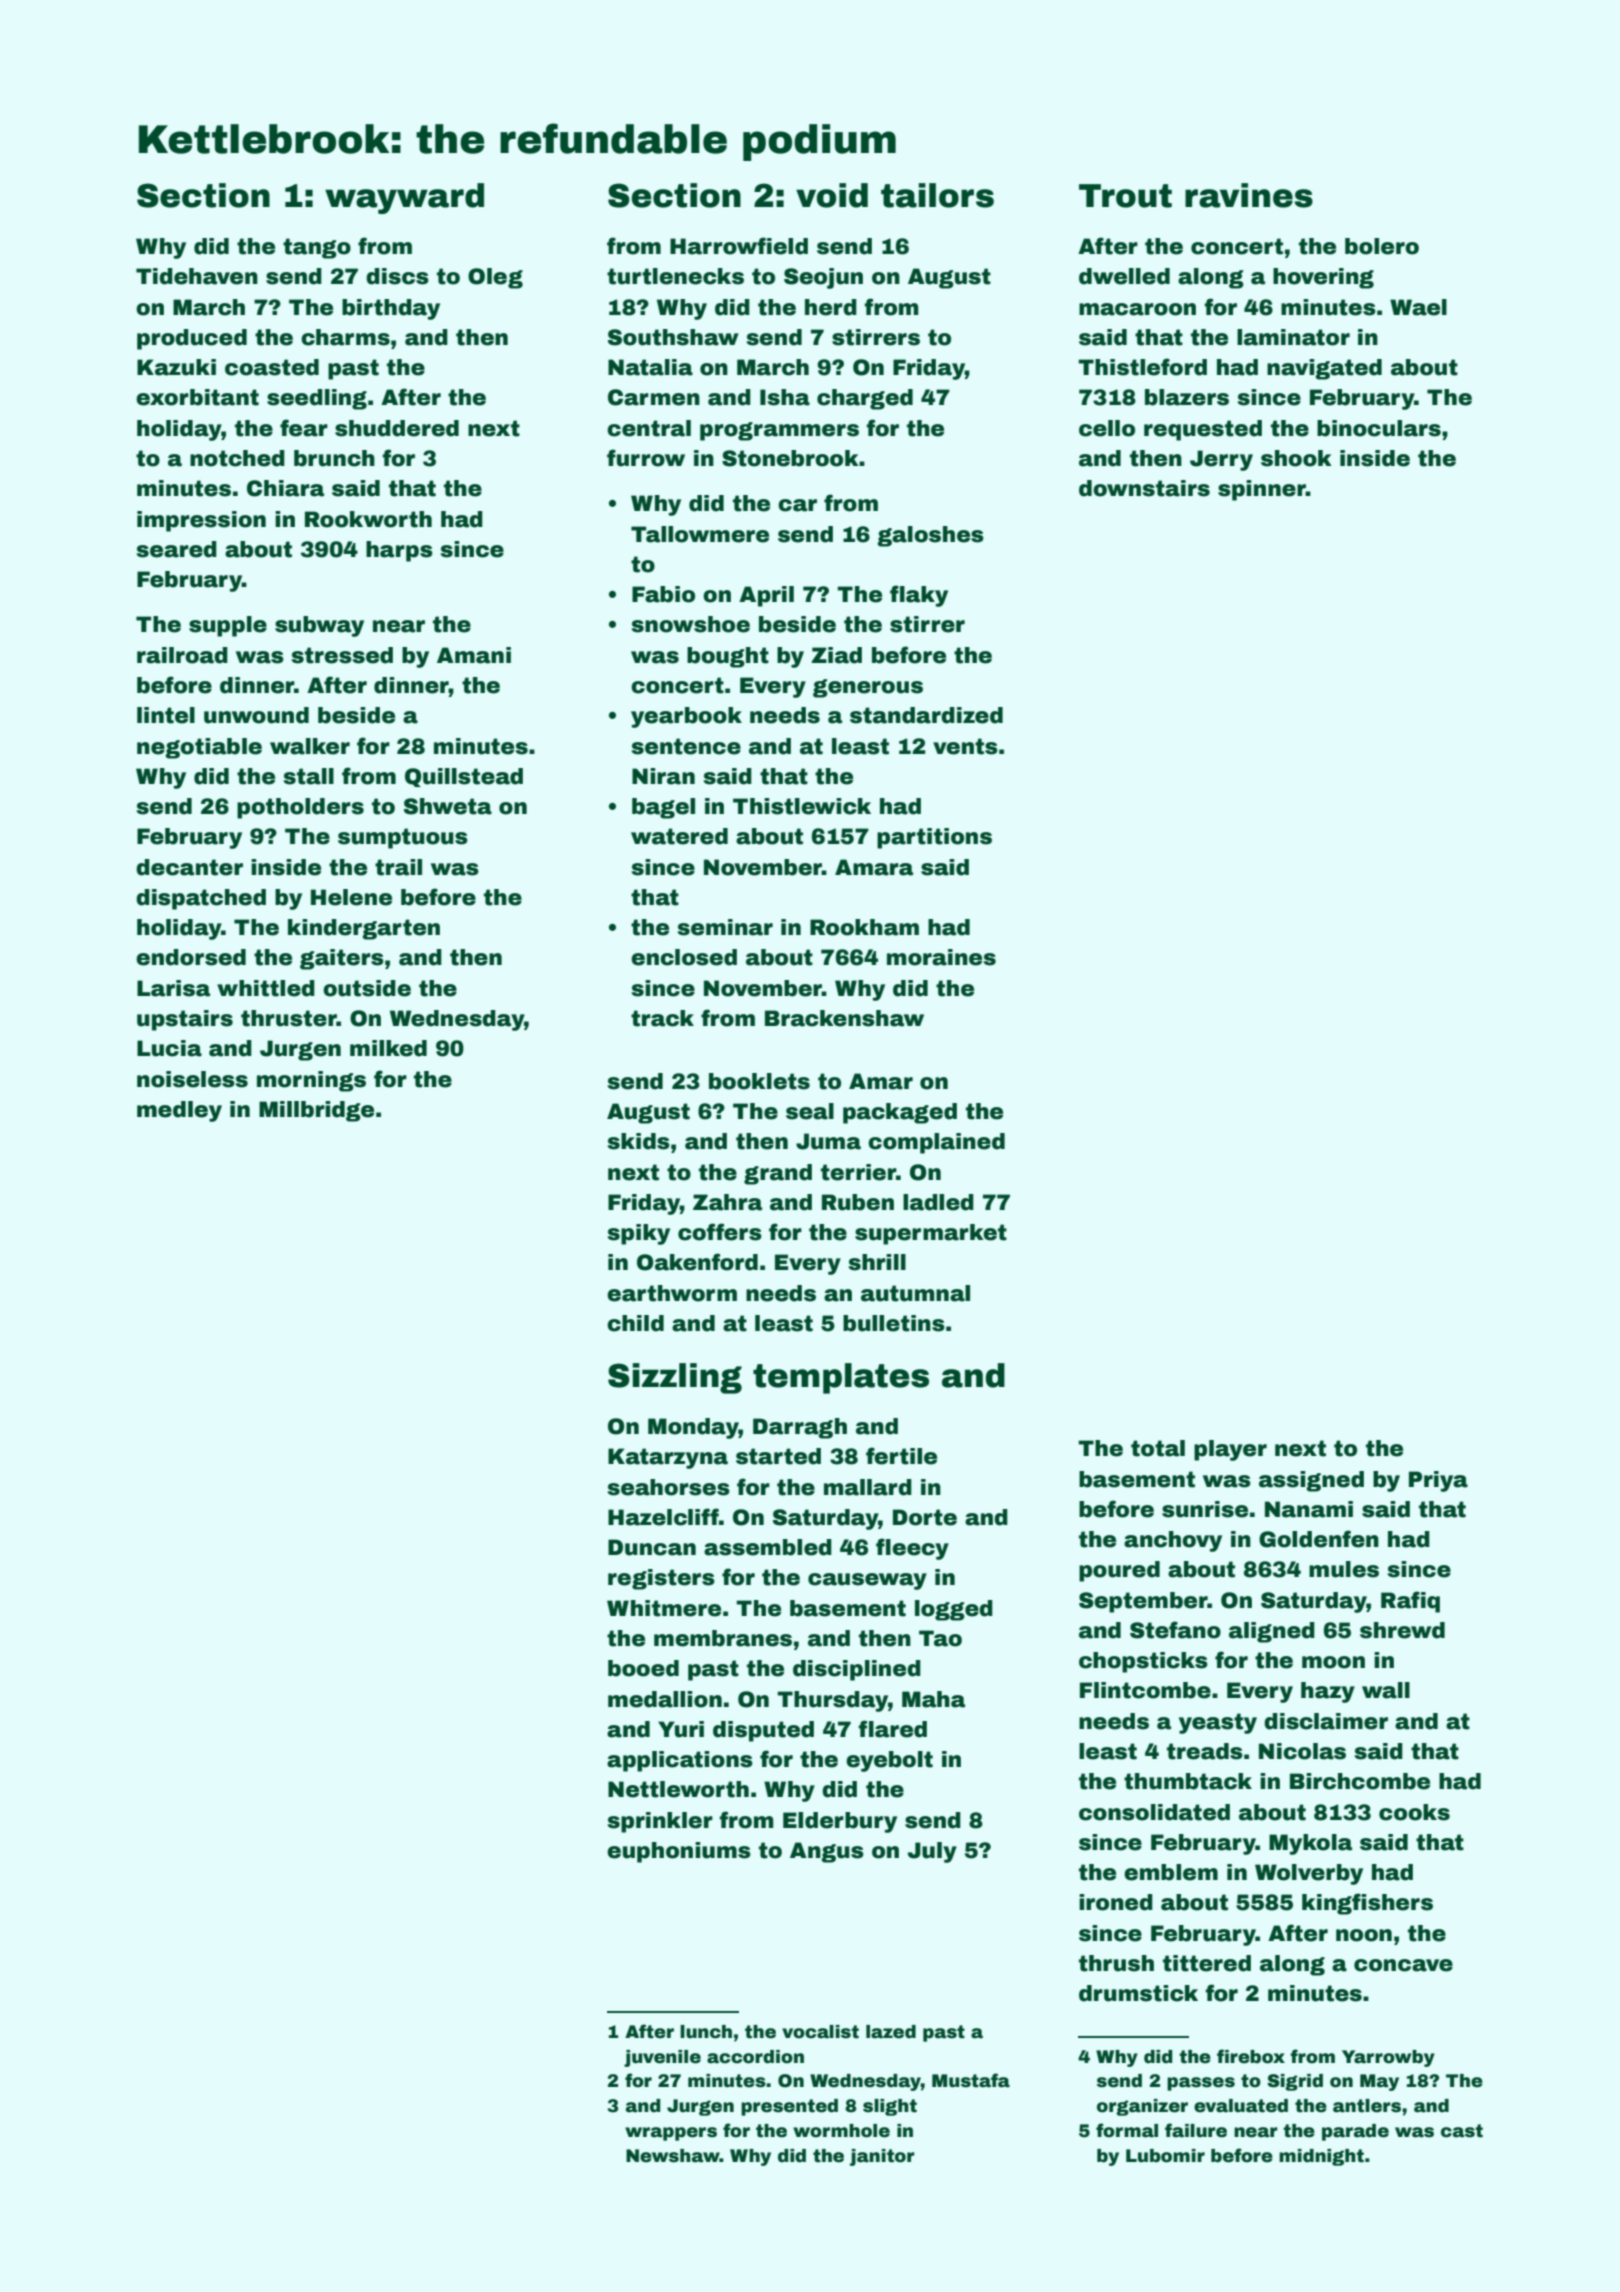 Image resolution: width=1620 pixels, height=2292 pixels. I want to click on spinner, so click(1262, 490).
